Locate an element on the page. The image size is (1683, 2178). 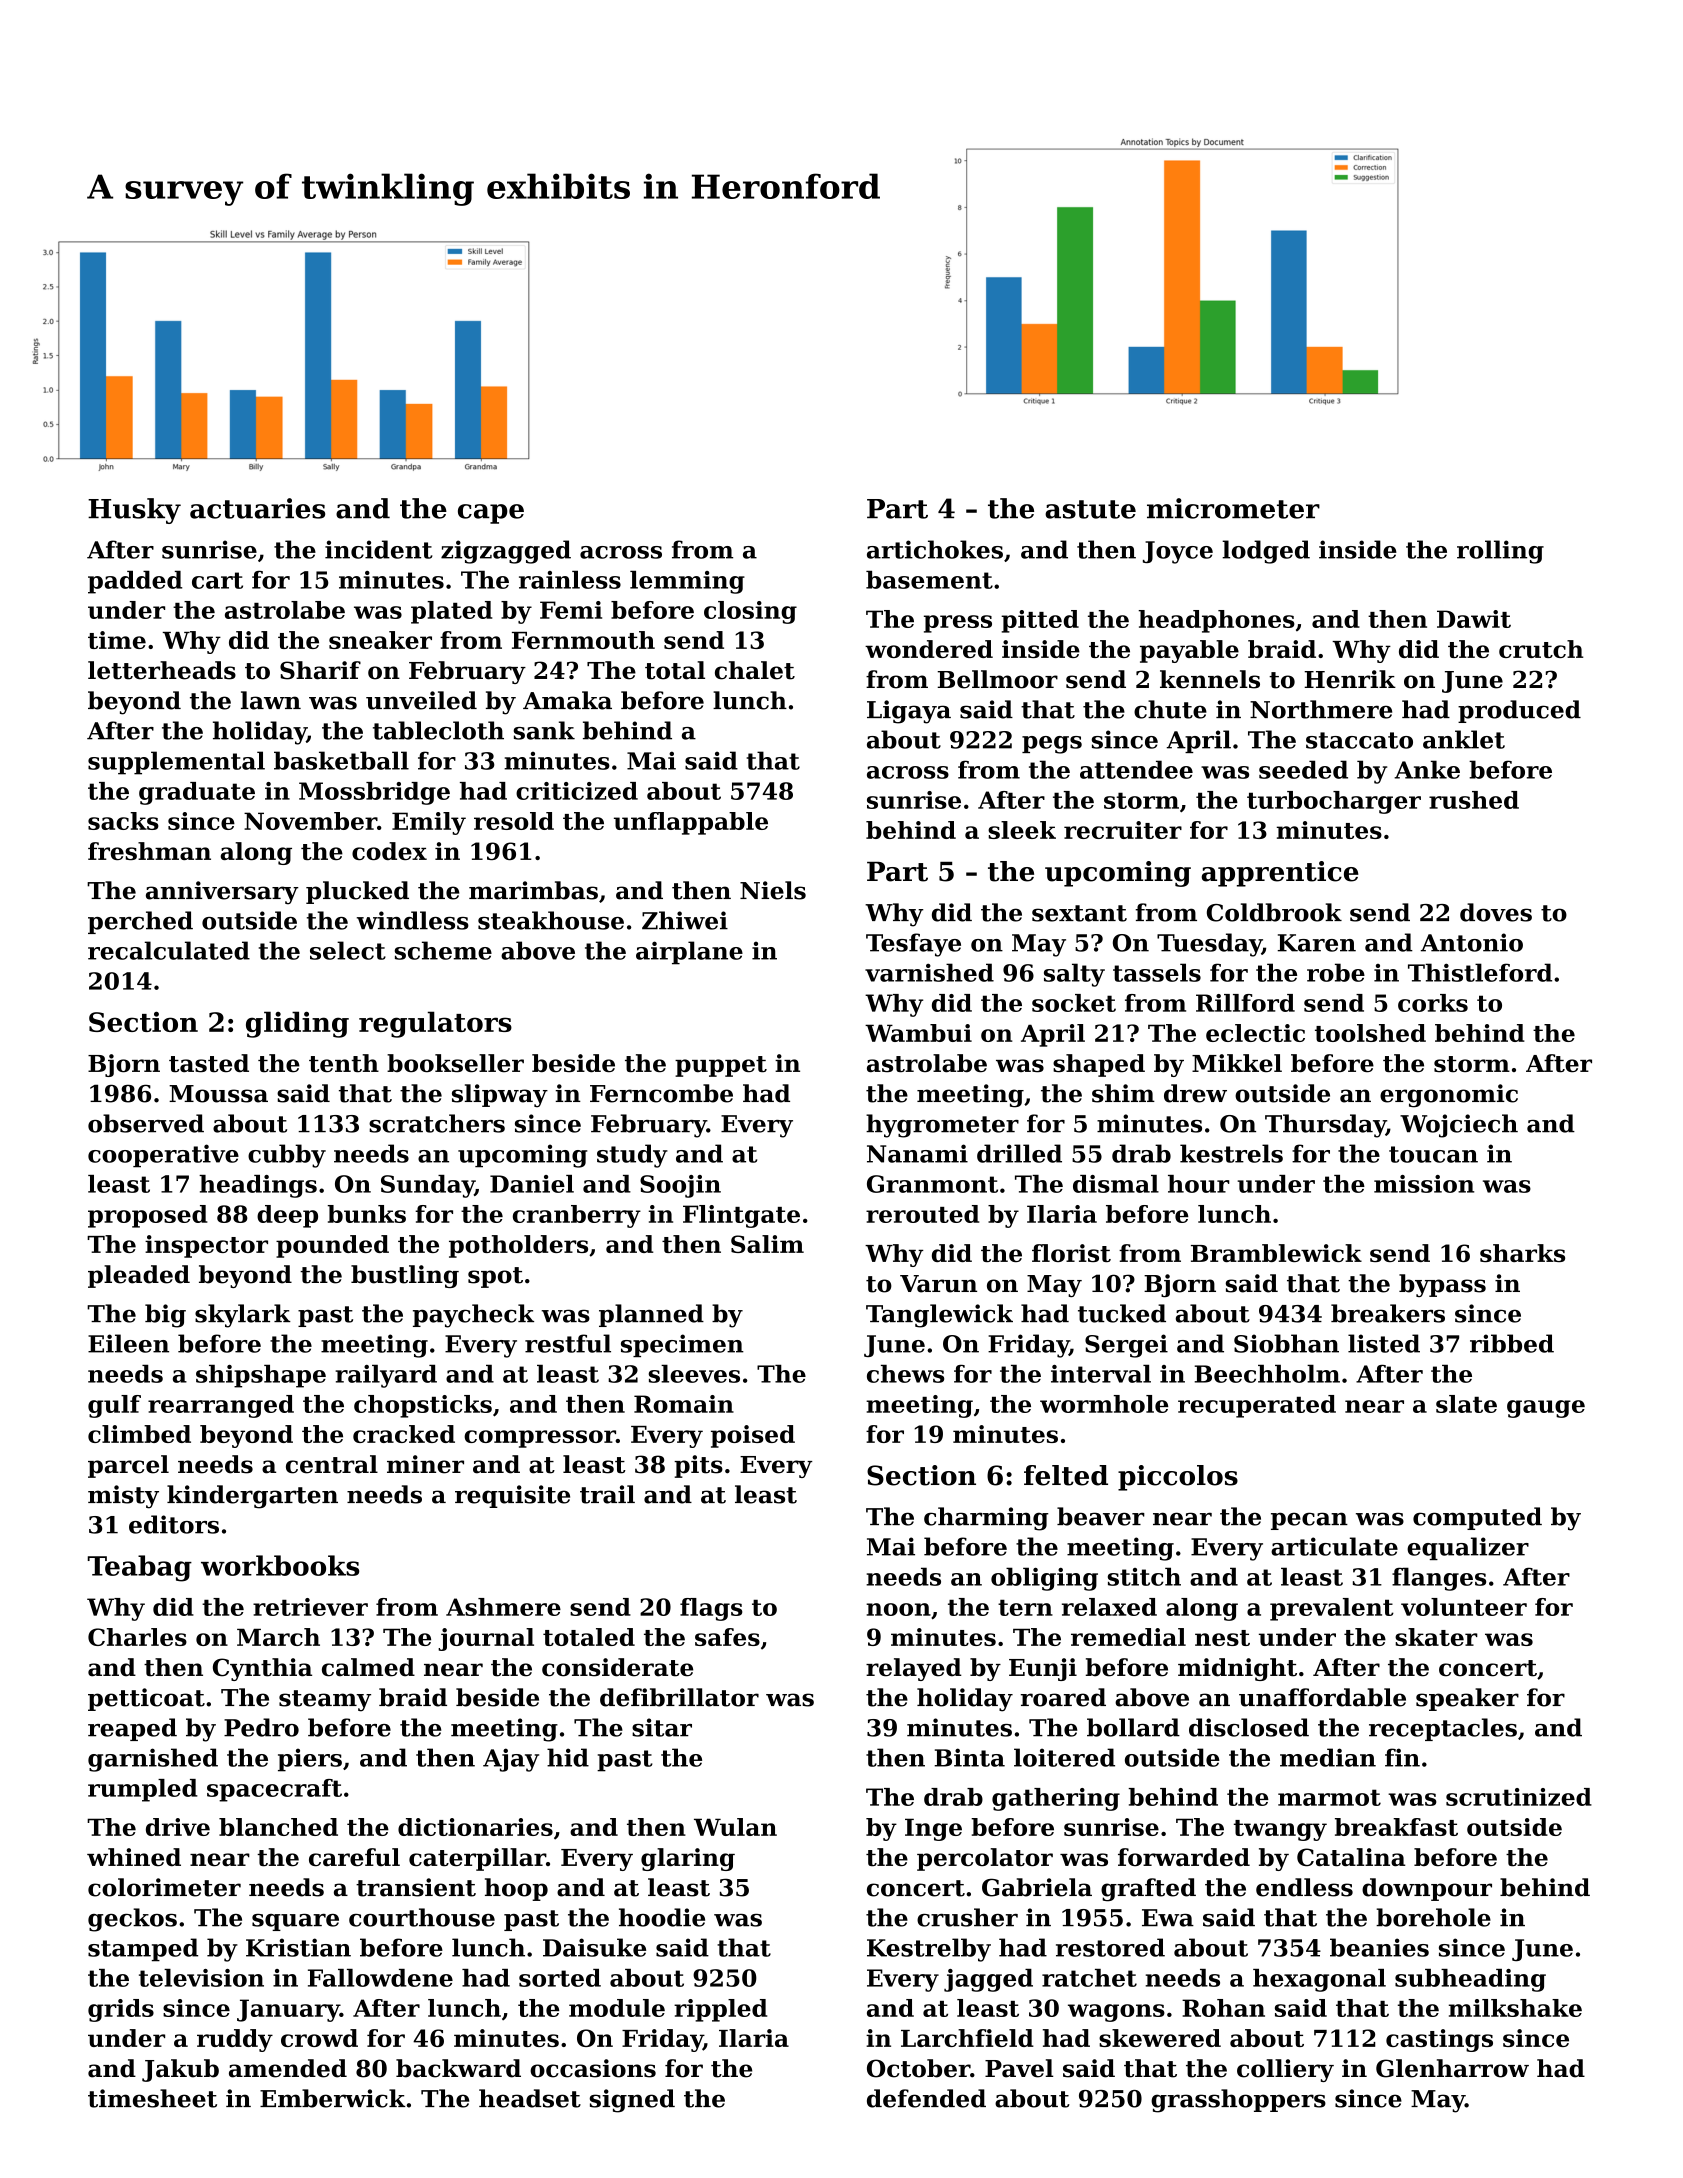
rolling is located at coordinates (1500, 552).
